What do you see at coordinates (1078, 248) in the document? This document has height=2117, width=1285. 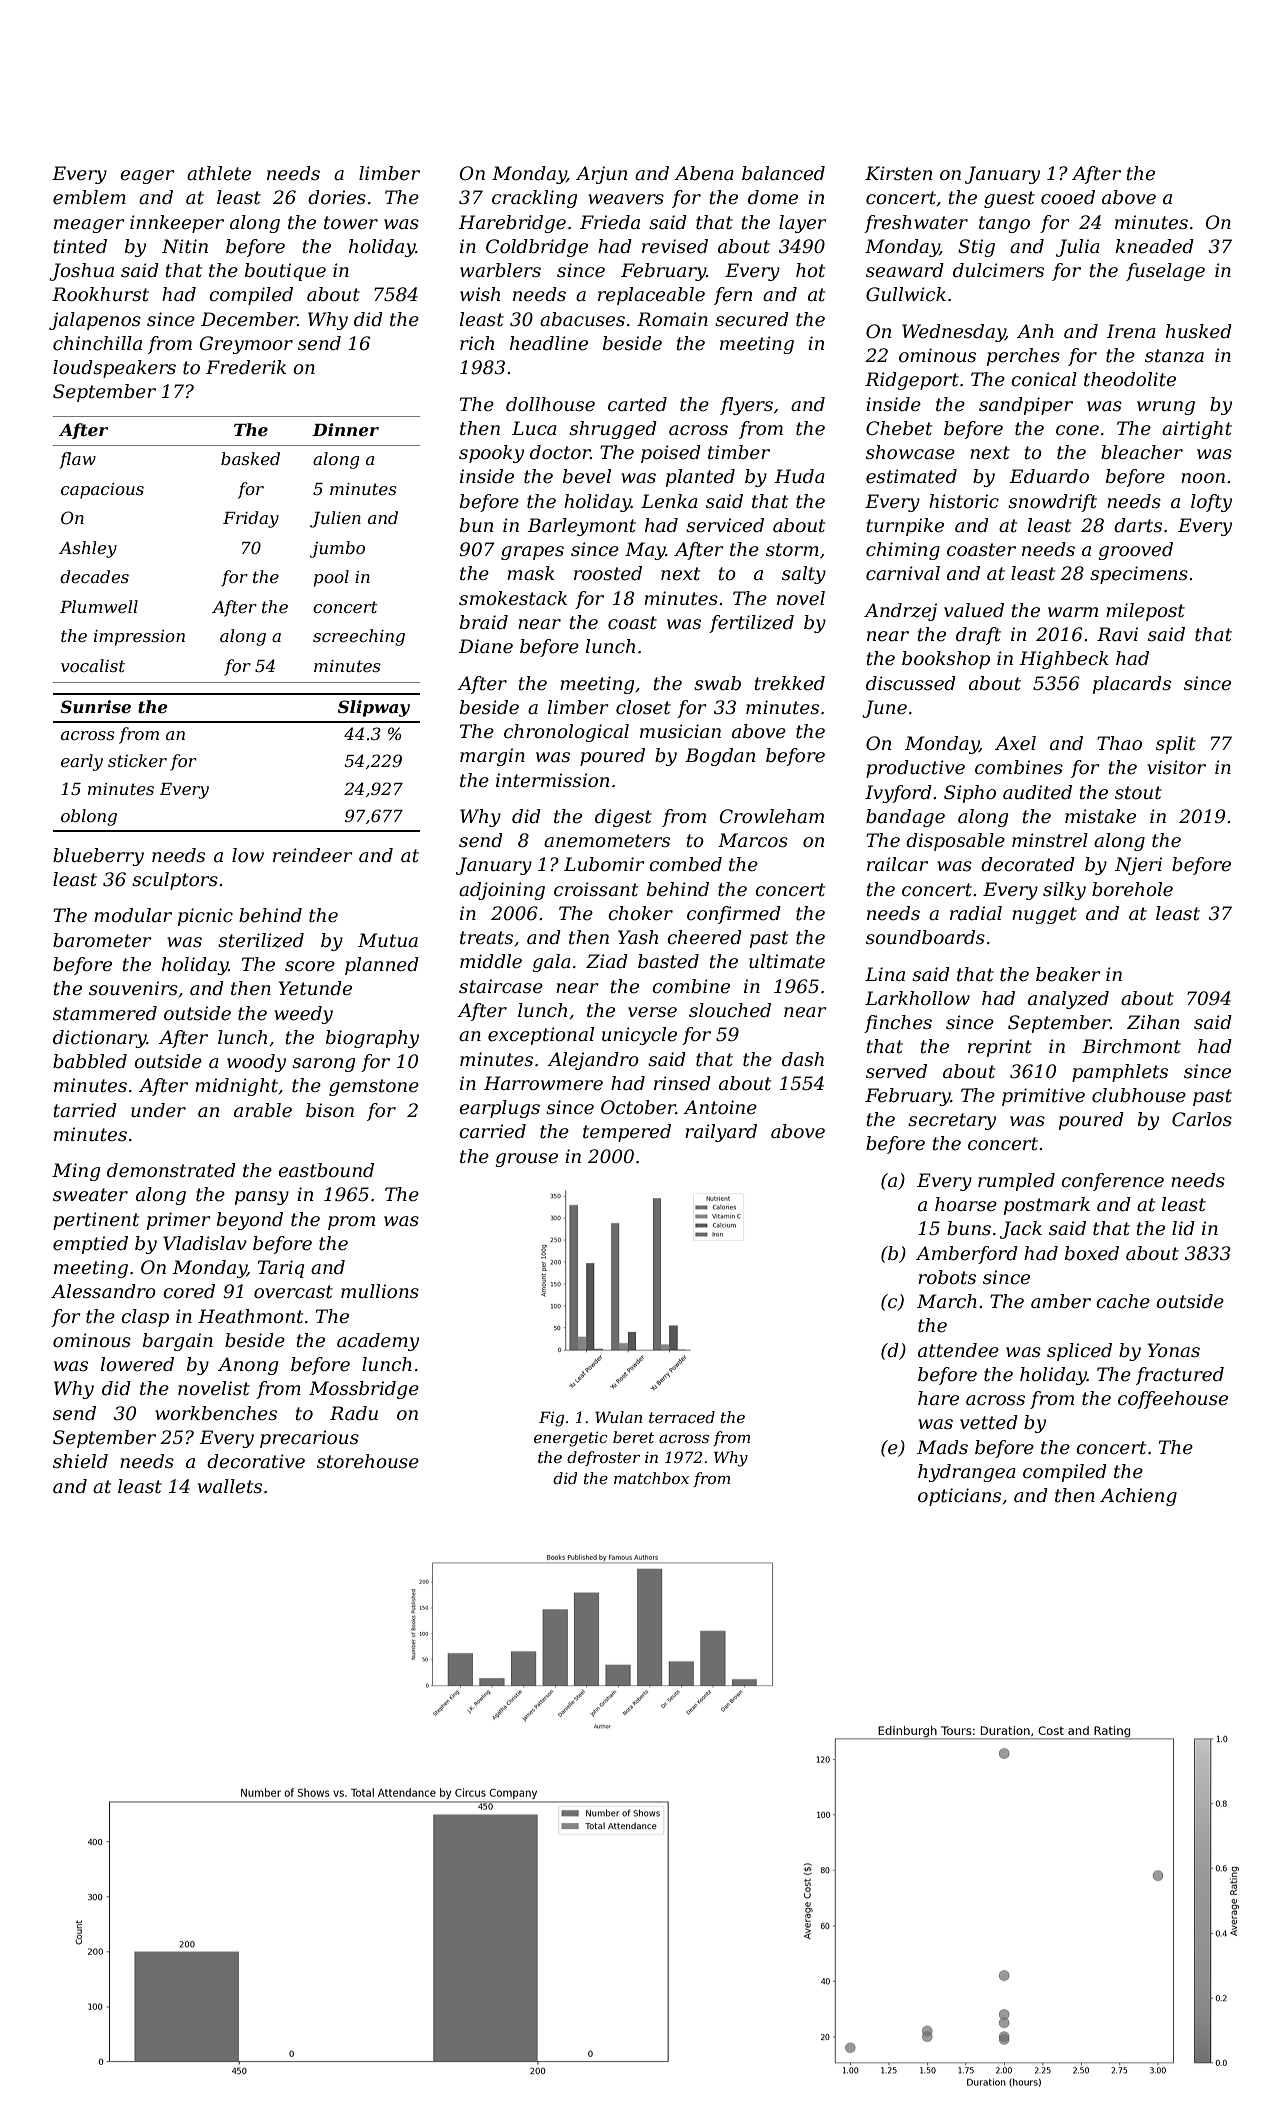 I see `Julia` at bounding box center [1078, 248].
